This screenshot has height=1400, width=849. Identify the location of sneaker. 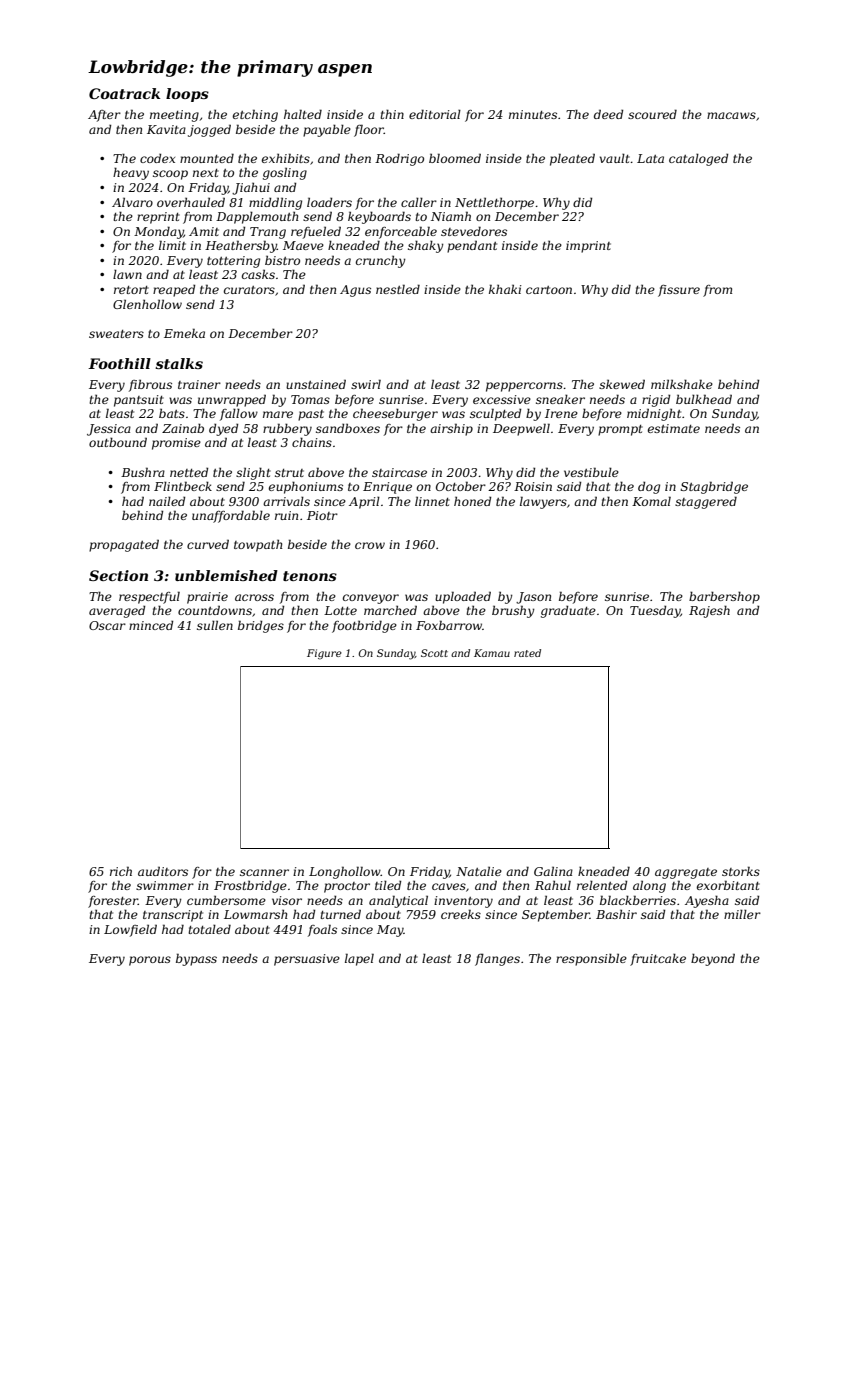
(560, 399).
